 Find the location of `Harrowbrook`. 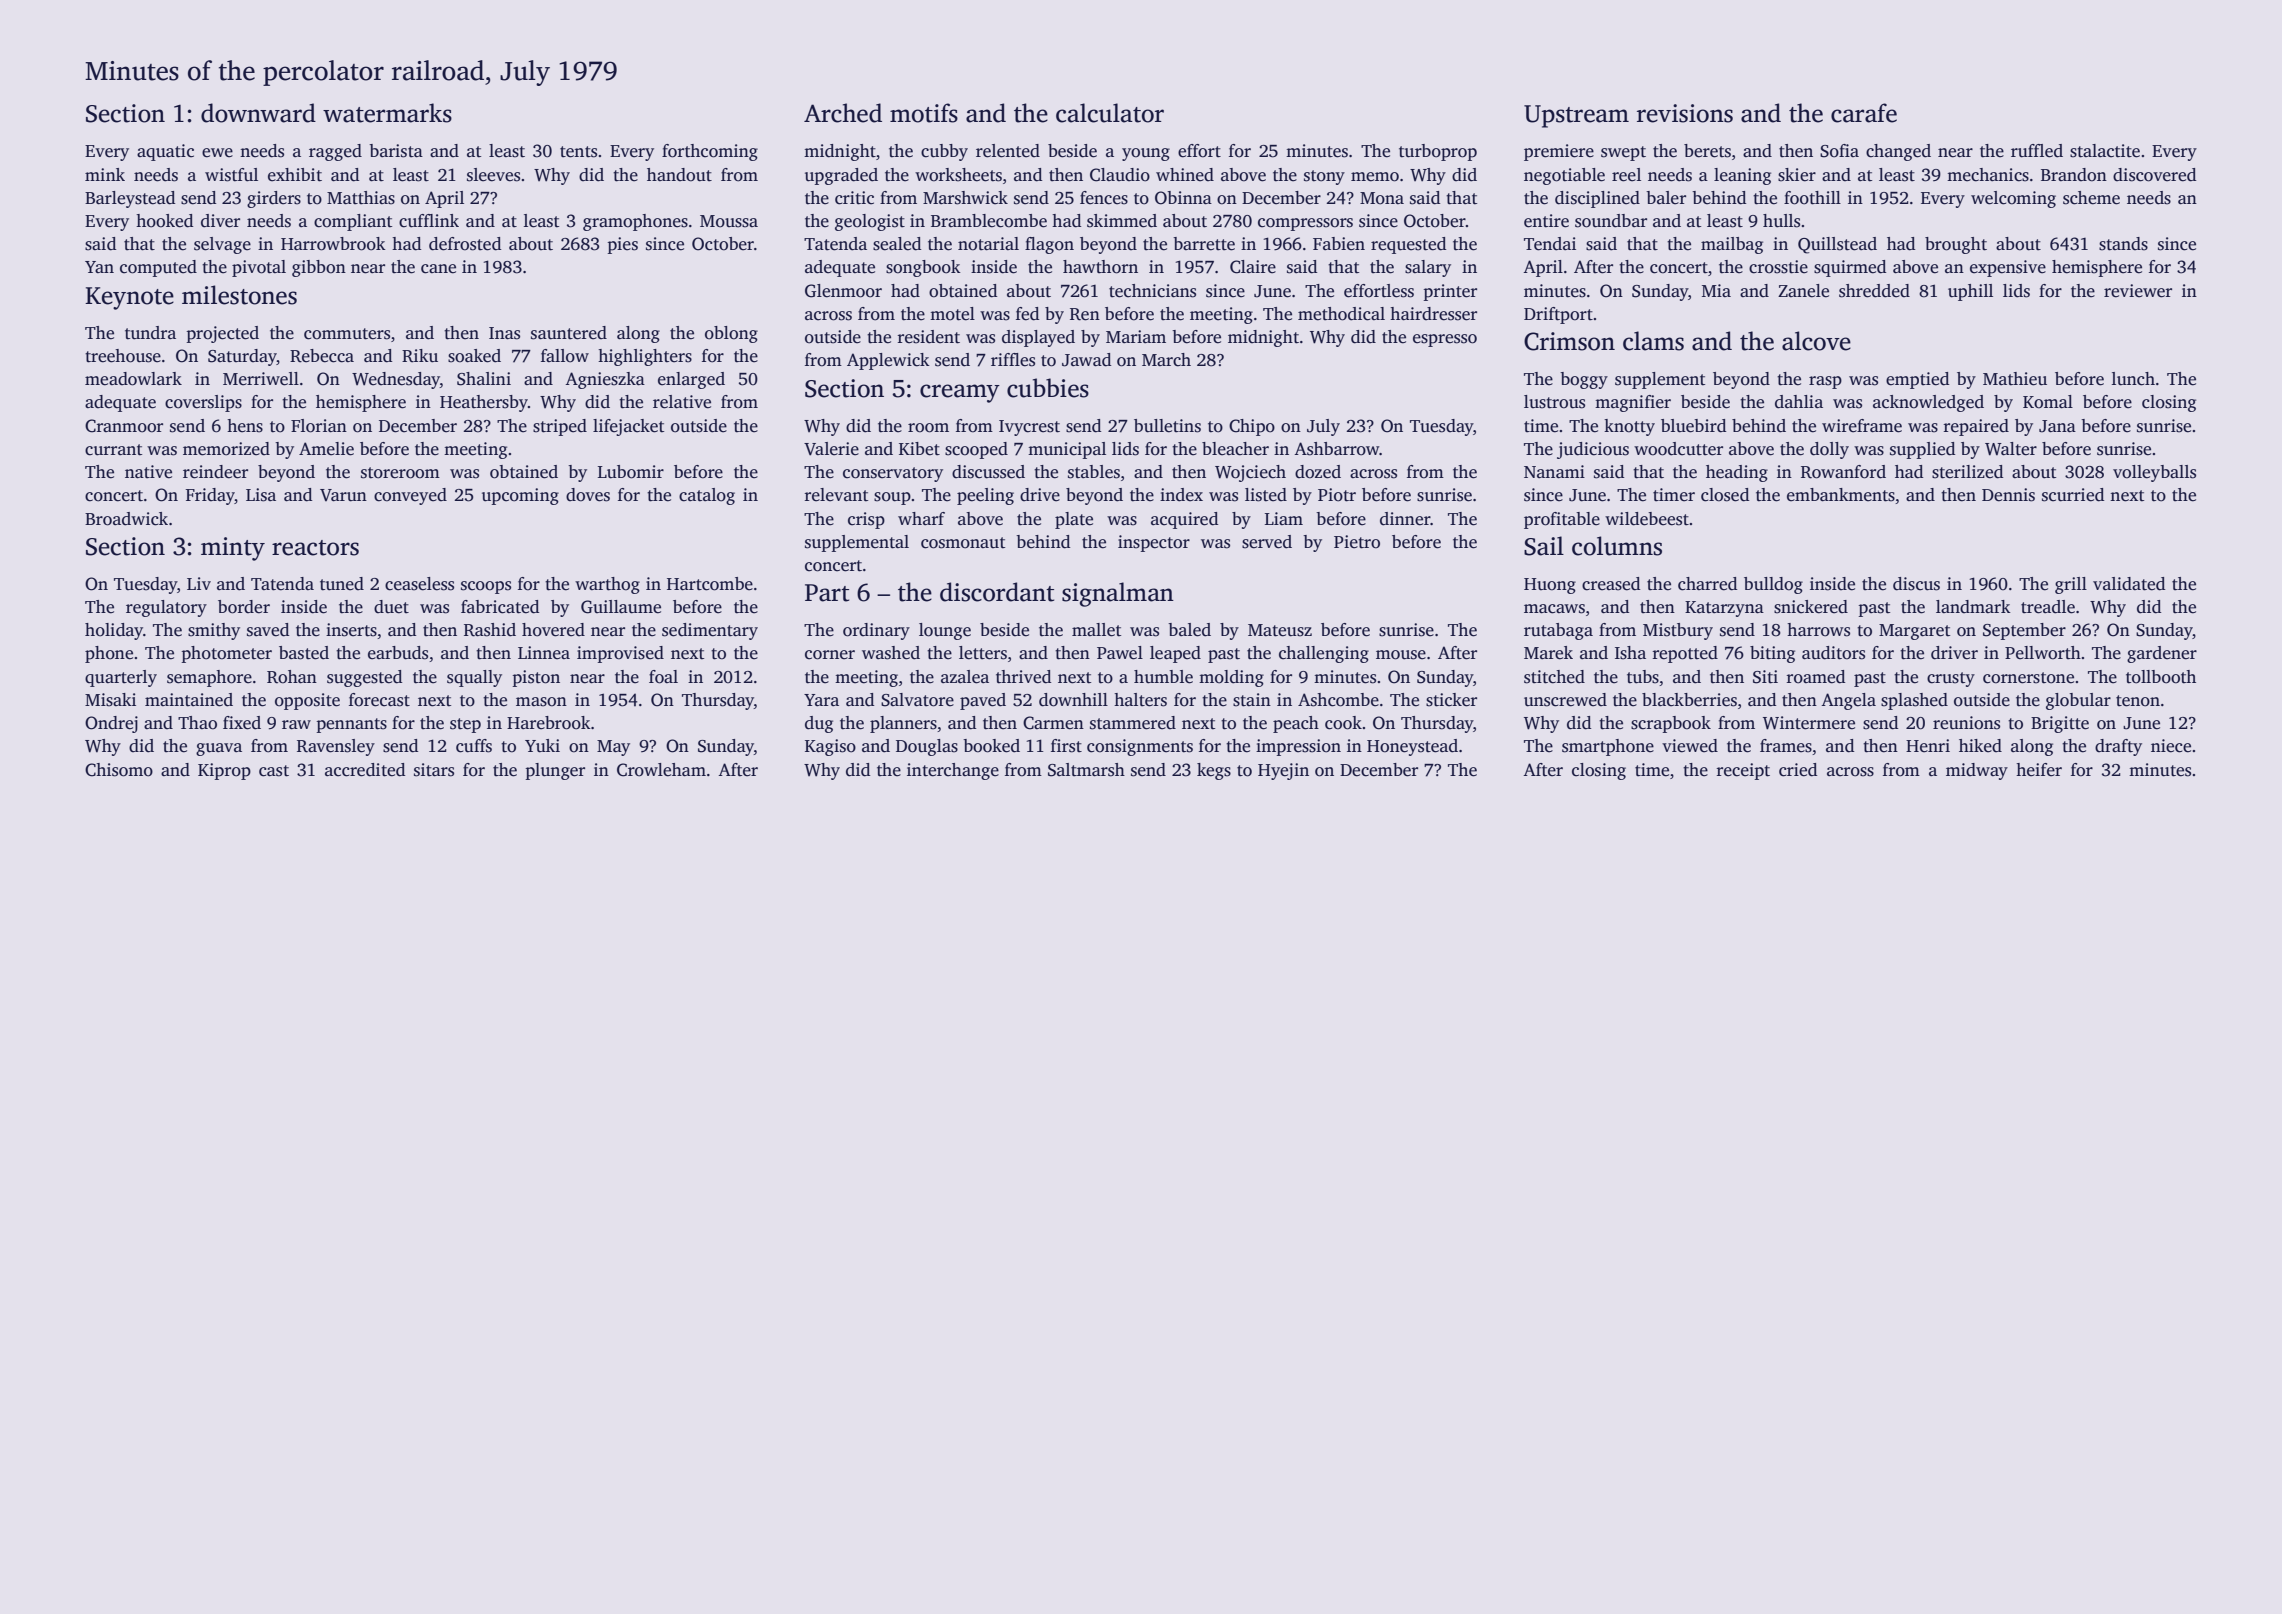

Harrowbrook is located at coordinates (333, 244).
